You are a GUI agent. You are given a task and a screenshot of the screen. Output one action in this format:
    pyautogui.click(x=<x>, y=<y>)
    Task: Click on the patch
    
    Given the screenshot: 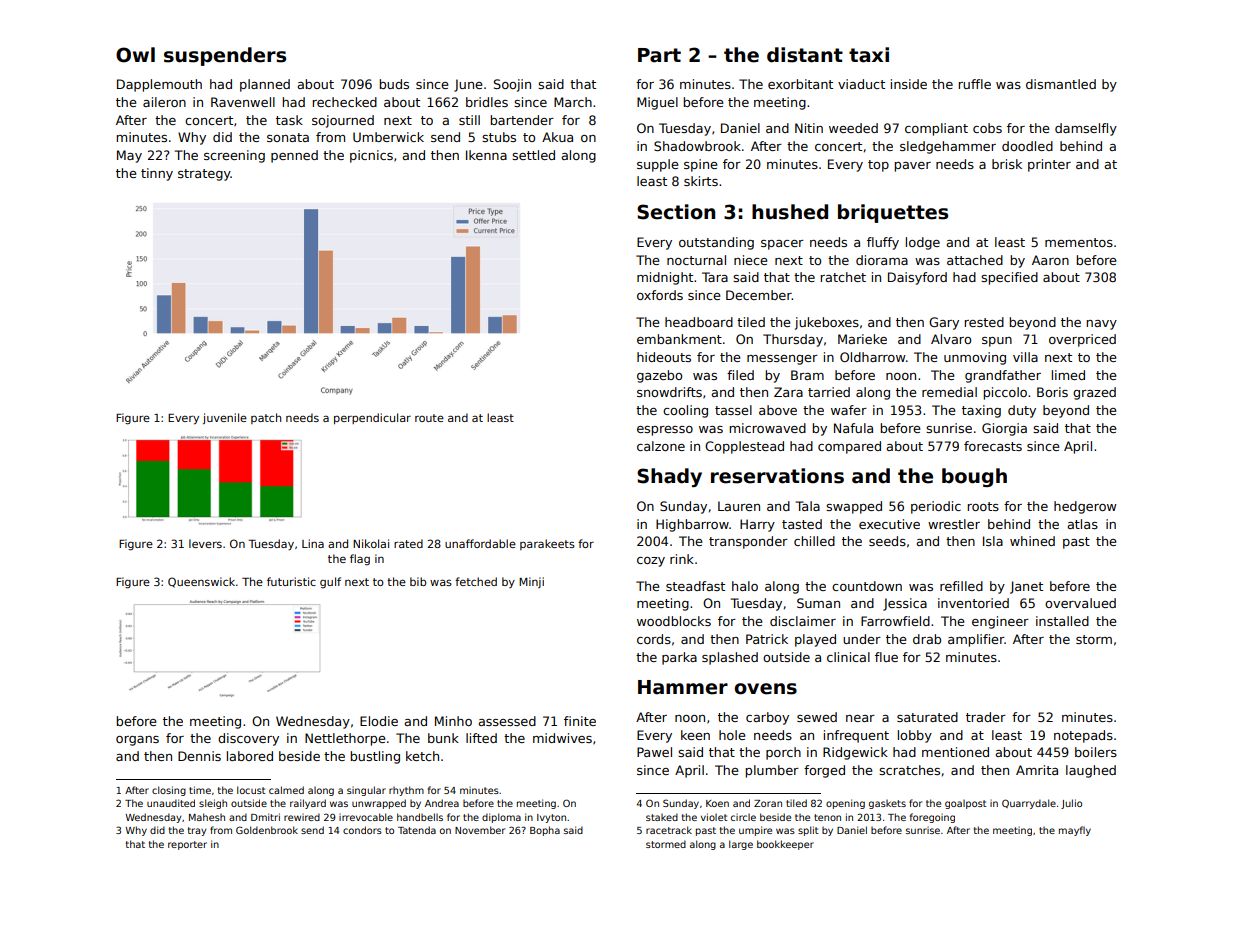 What is the action you would take?
    pyautogui.click(x=266, y=418)
